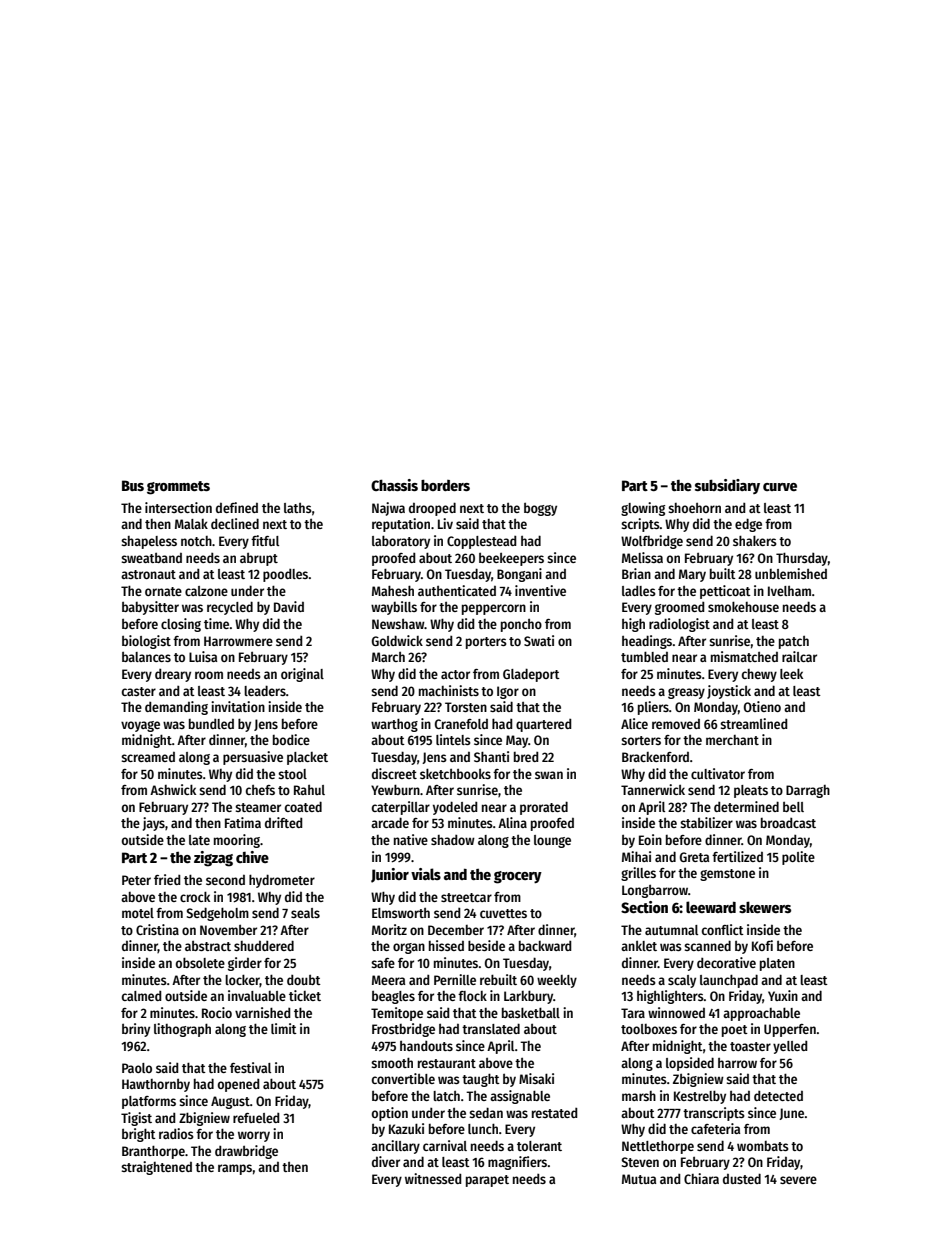  What do you see at coordinates (196, 541) in the screenshot?
I see `notch` at bounding box center [196, 541].
